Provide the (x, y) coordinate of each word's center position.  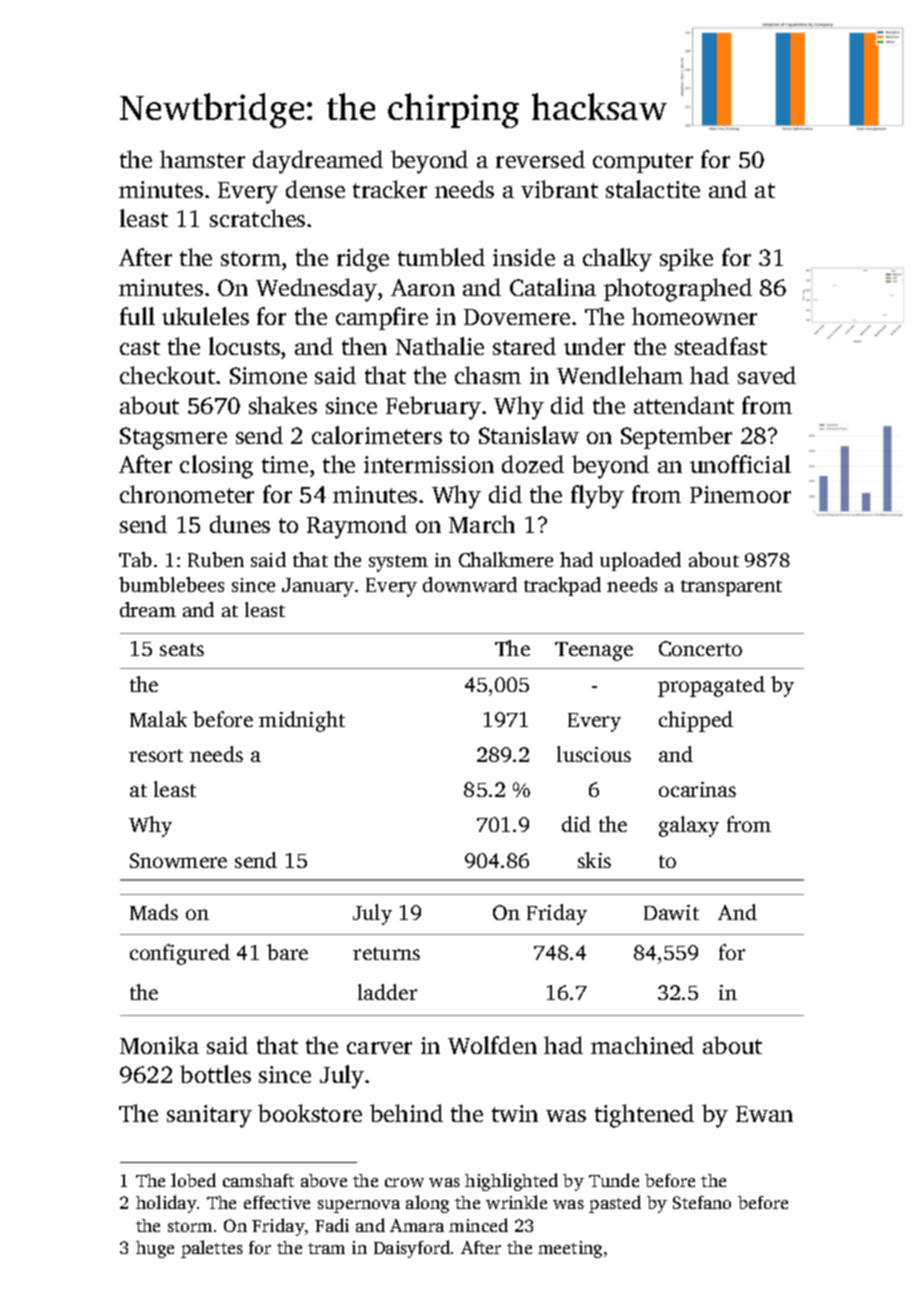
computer (643, 163)
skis (594, 860)
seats (182, 649)
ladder (387, 992)
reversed (540, 159)
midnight (302, 721)
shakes (283, 405)
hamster (202, 159)
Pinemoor (740, 494)
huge (155, 1249)
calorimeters (377, 435)
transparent (731, 588)
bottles (215, 1074)
